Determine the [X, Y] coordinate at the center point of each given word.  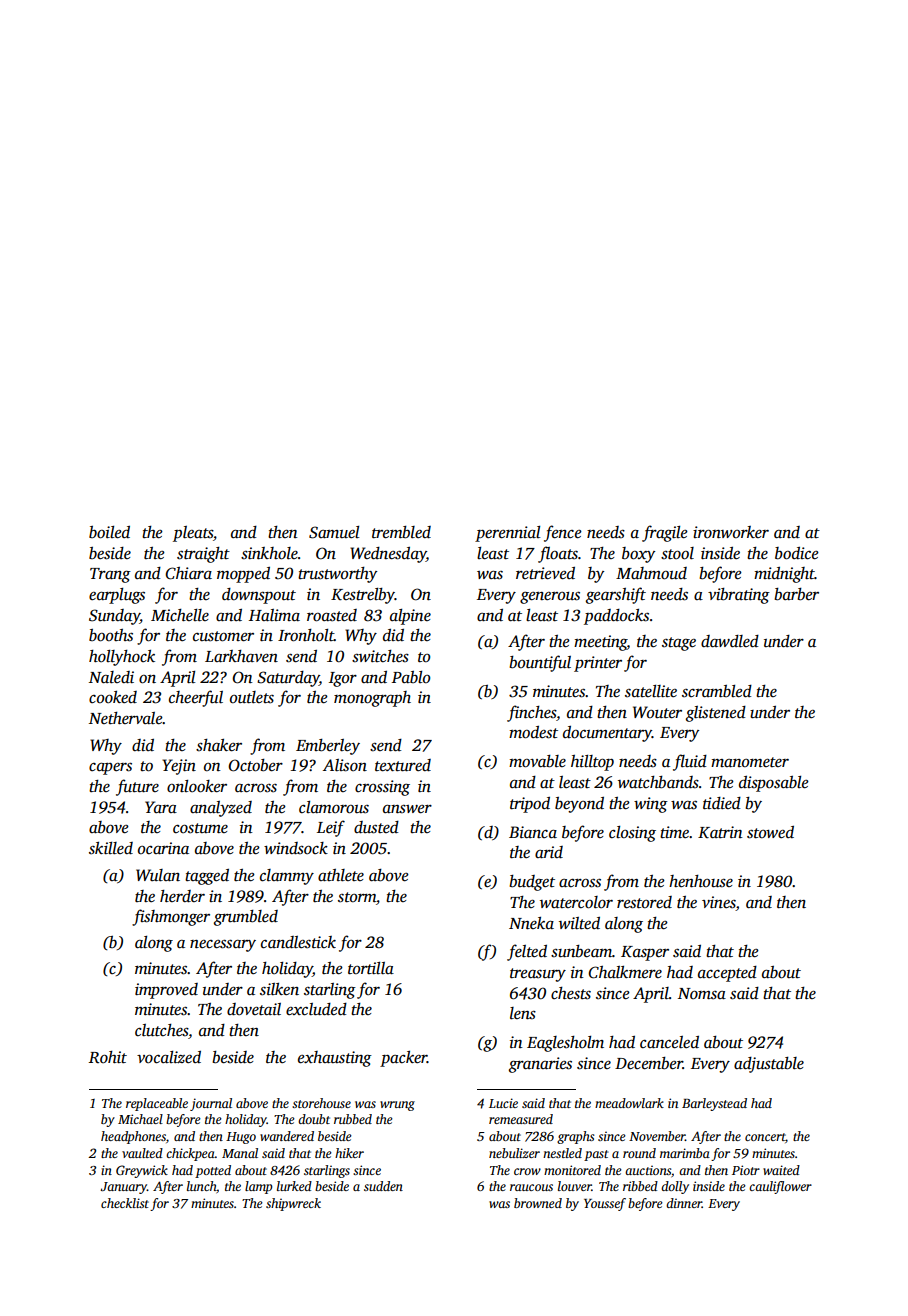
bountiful [540, 663]
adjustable [769, 1065]
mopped [243, 575]
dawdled [730, 641]
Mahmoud [651, 573]
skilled [111, 848]
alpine [410, 617]
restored [644, 902]
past [596, 1155]
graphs [575, 1137]
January [123, 1188]
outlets [252, 697]
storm [357, 897]
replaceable [157, 1104]
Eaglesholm [565, 1044]
